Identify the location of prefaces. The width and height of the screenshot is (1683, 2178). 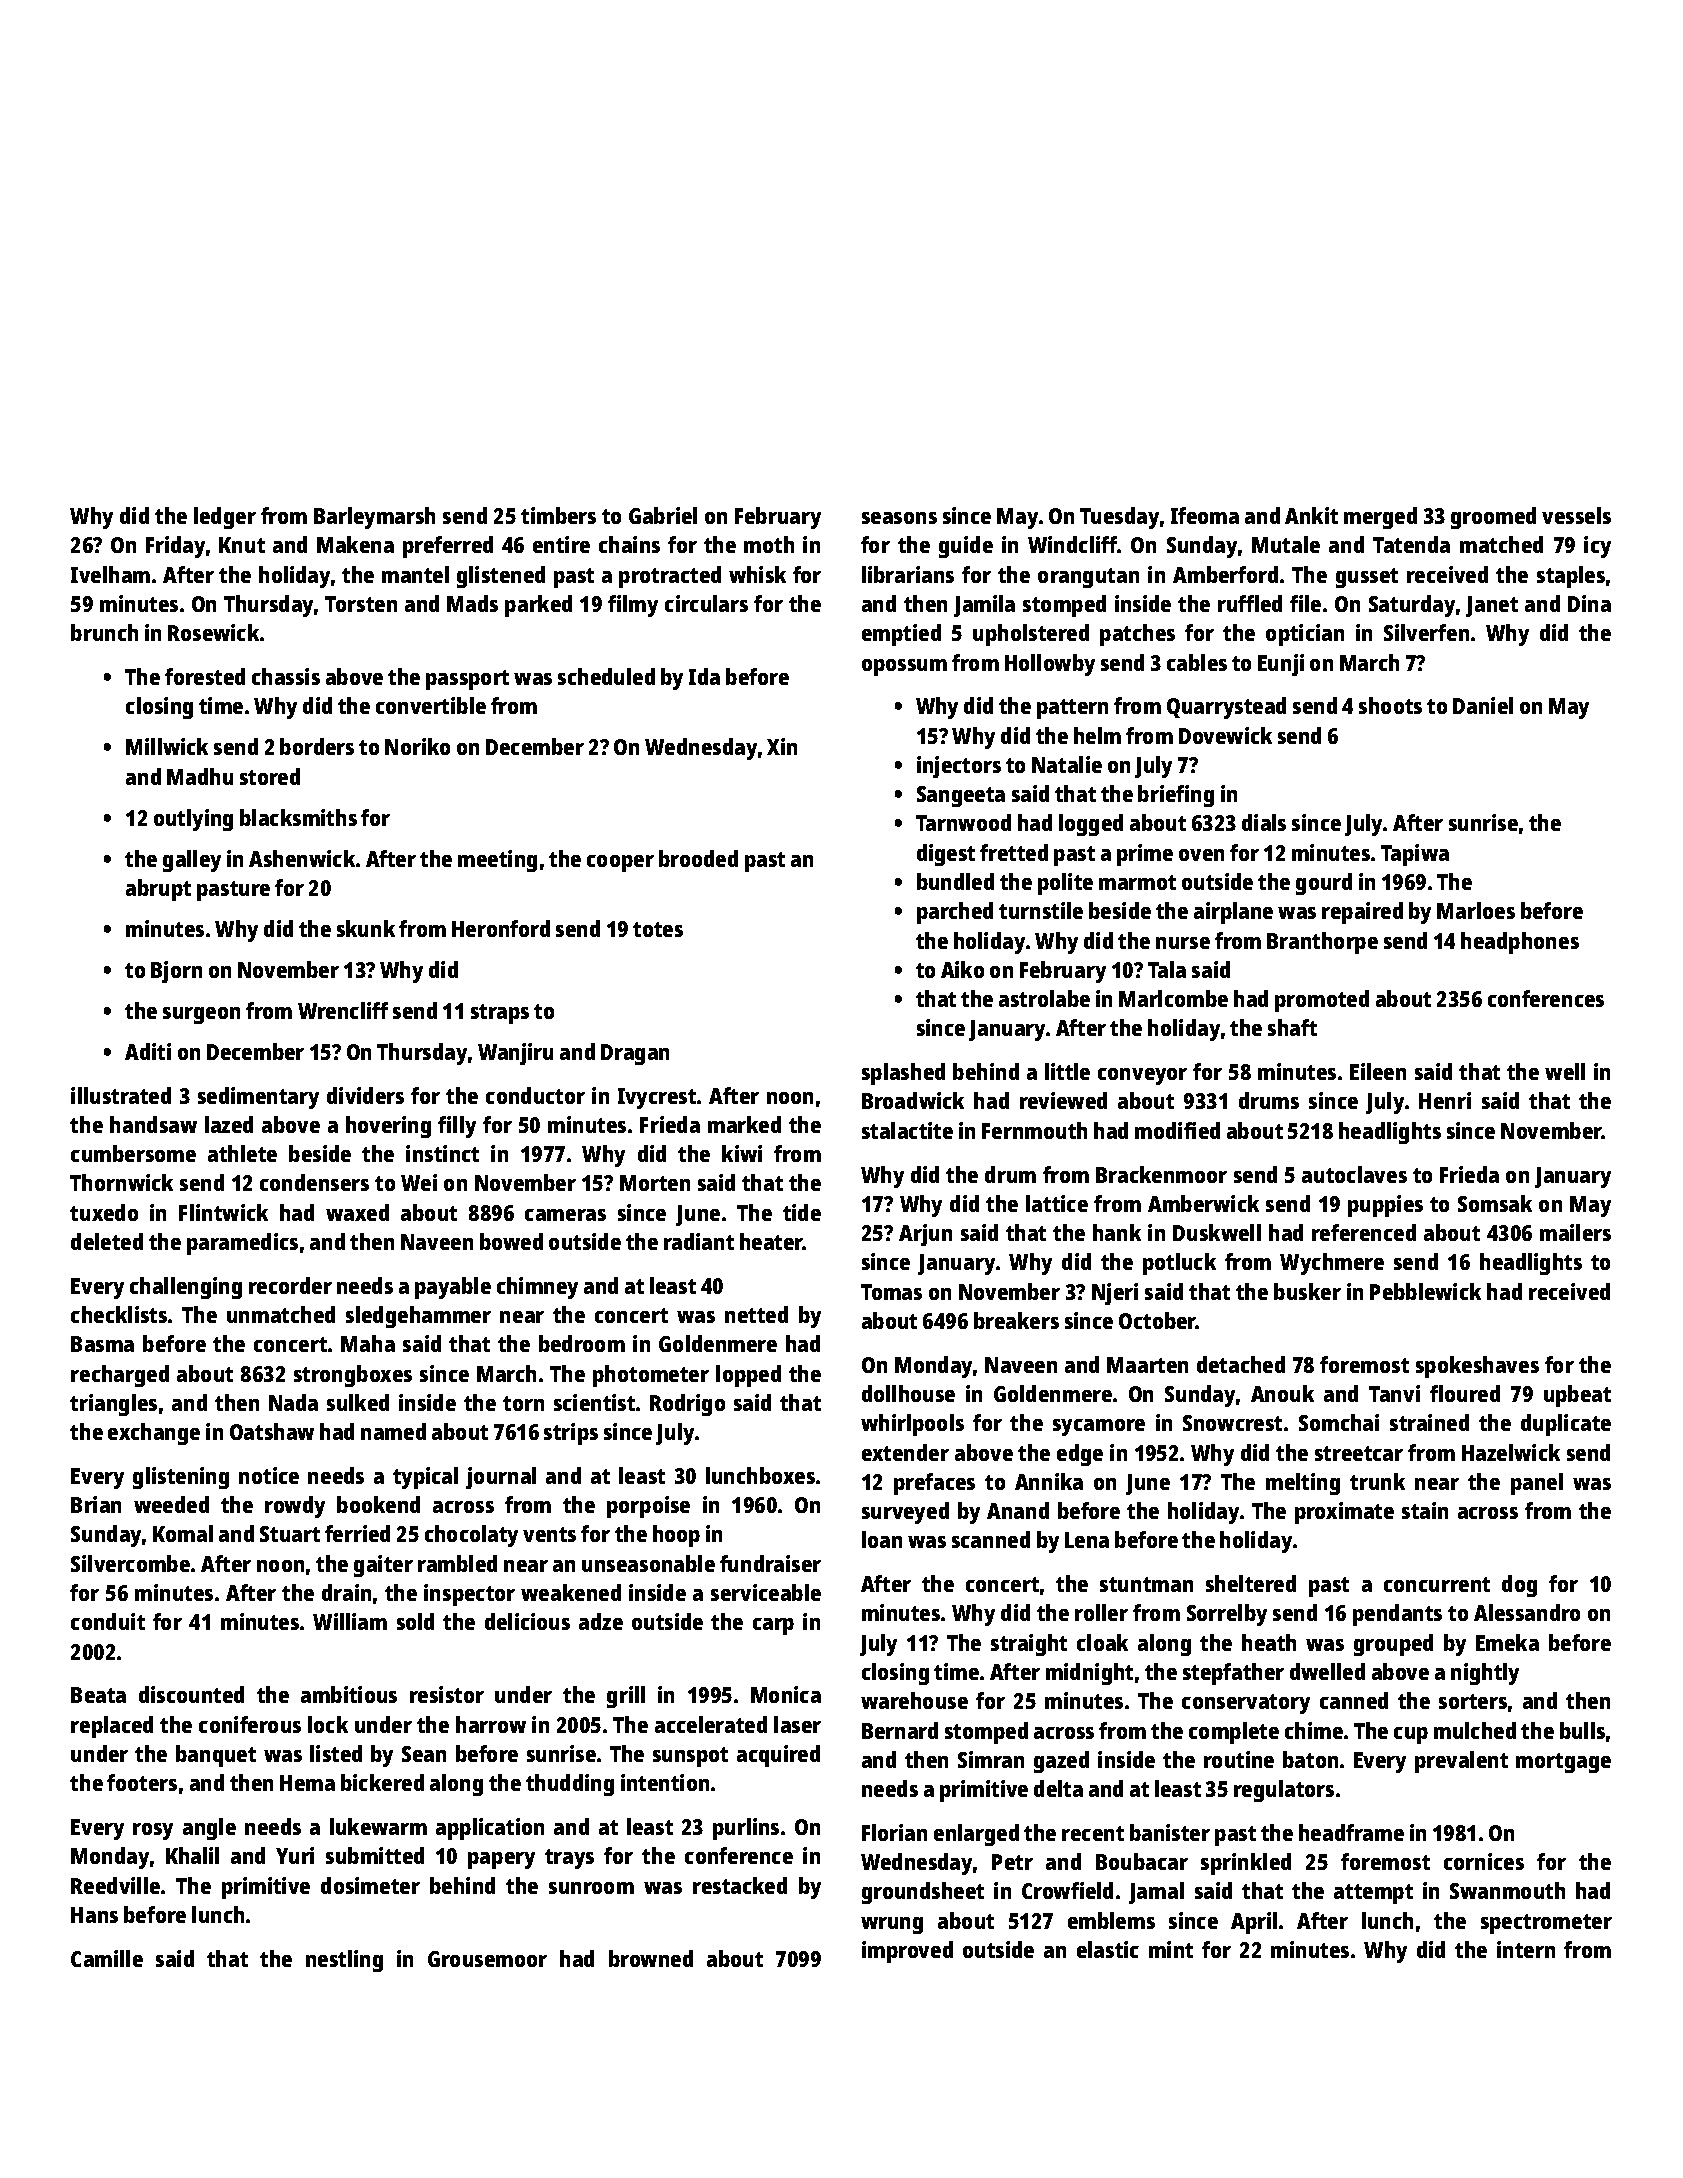
(934, 1484).
